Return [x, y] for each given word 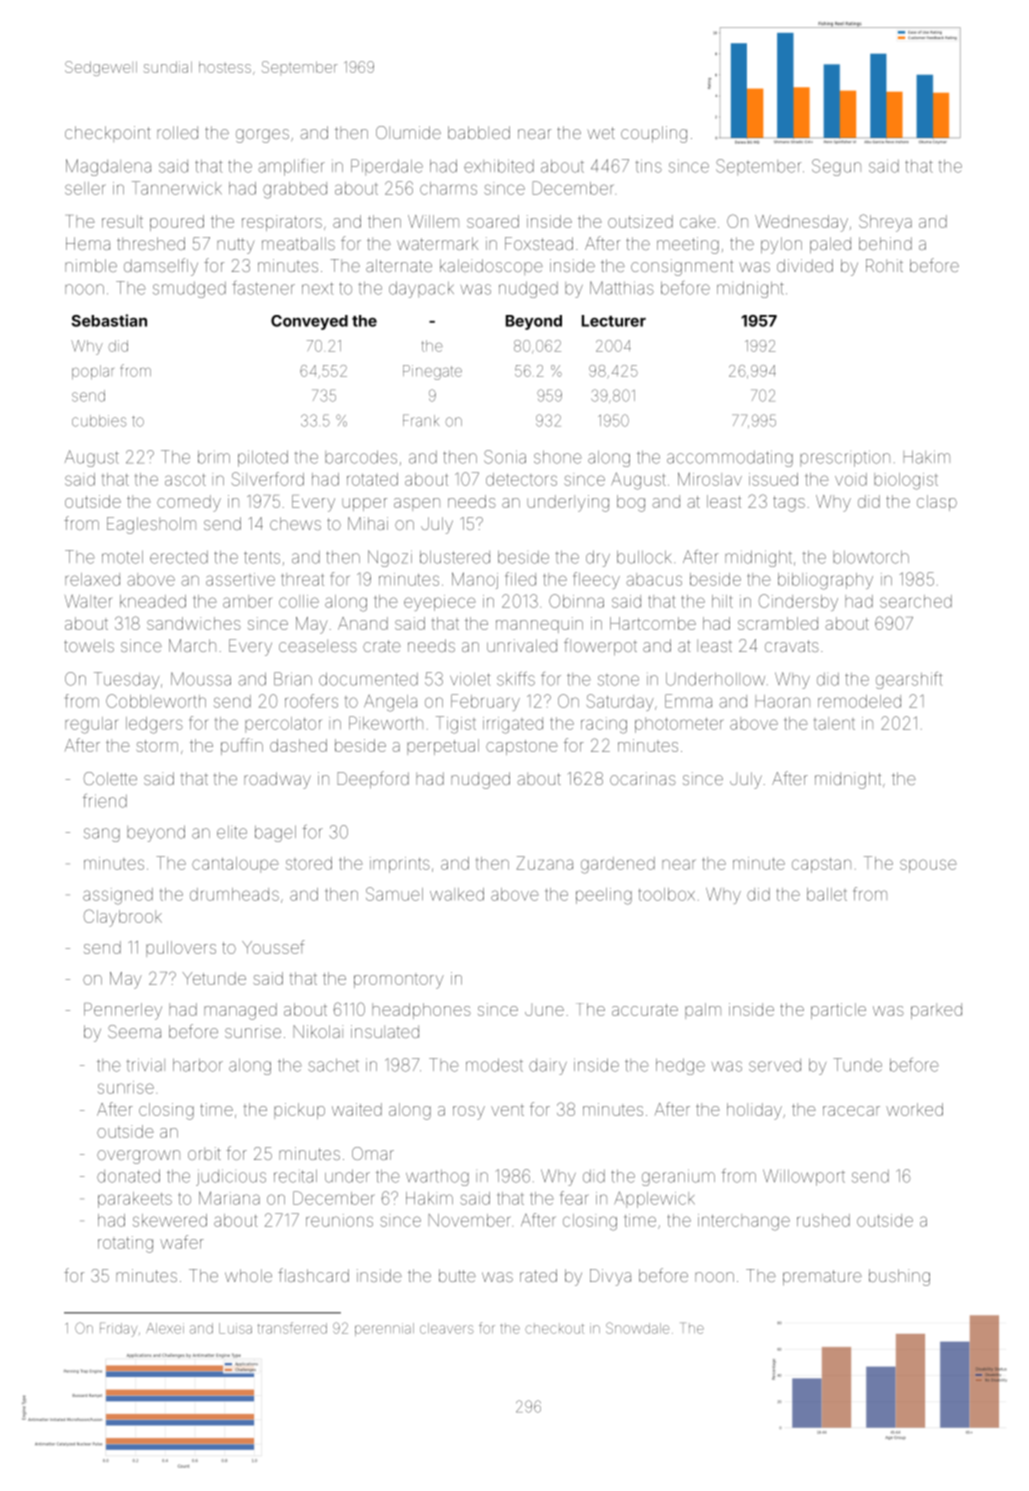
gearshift [909, 680]
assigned [118, 896]
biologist [906, 481]
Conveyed [309, 322]
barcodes [361, 457]
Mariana [229, 1198]
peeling [604, 896]
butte [457, 1275]
